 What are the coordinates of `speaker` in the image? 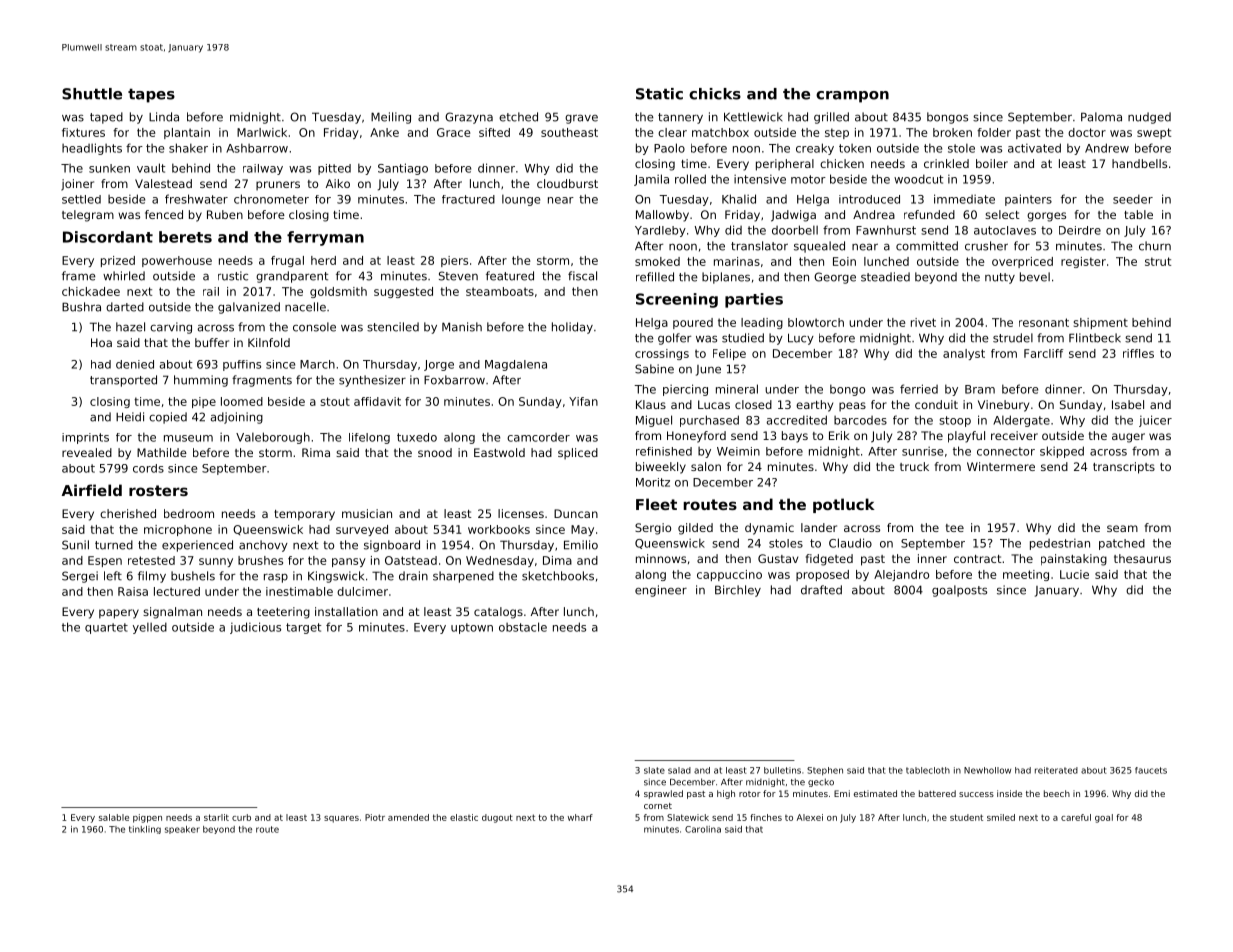 It's located at (182, 830).
